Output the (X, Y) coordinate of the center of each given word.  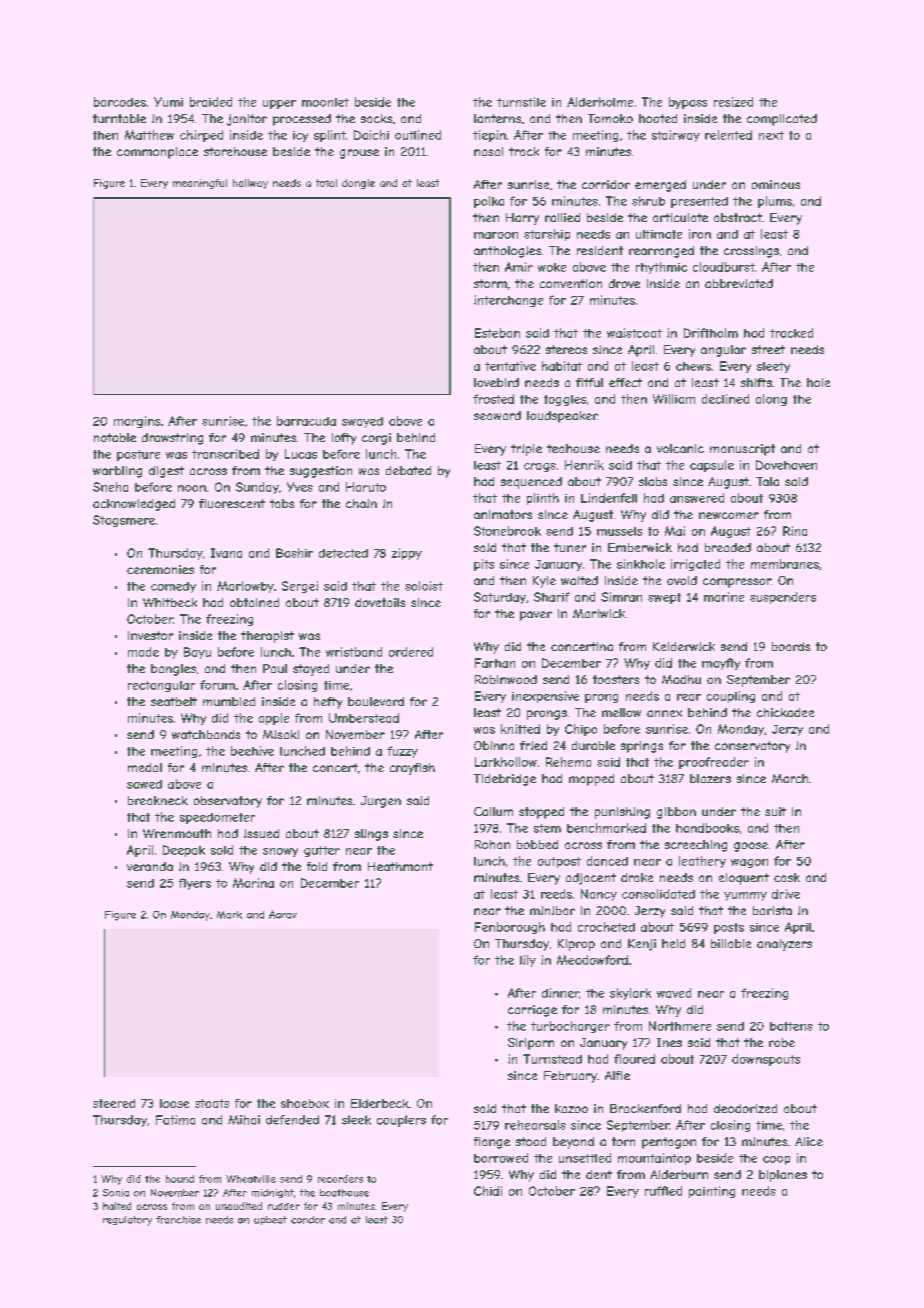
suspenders (783, 598)
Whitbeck (170, 602)
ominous (776, 184)
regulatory (127, 1221)
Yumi (168, 102)
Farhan (495, 663)
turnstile (521, 102)
